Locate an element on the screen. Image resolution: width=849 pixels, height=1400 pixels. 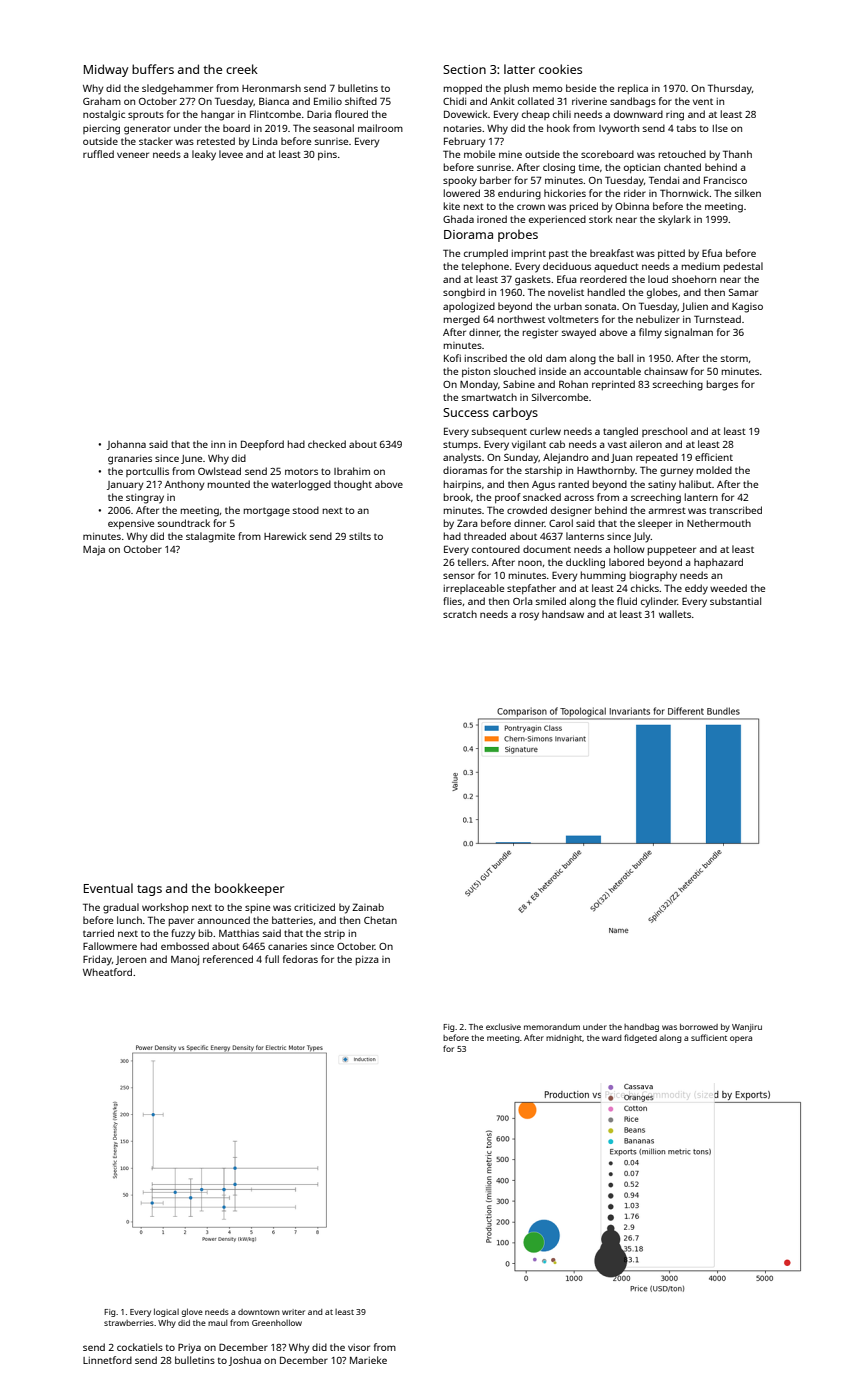
pizza is located at coordinates (367, 960).
